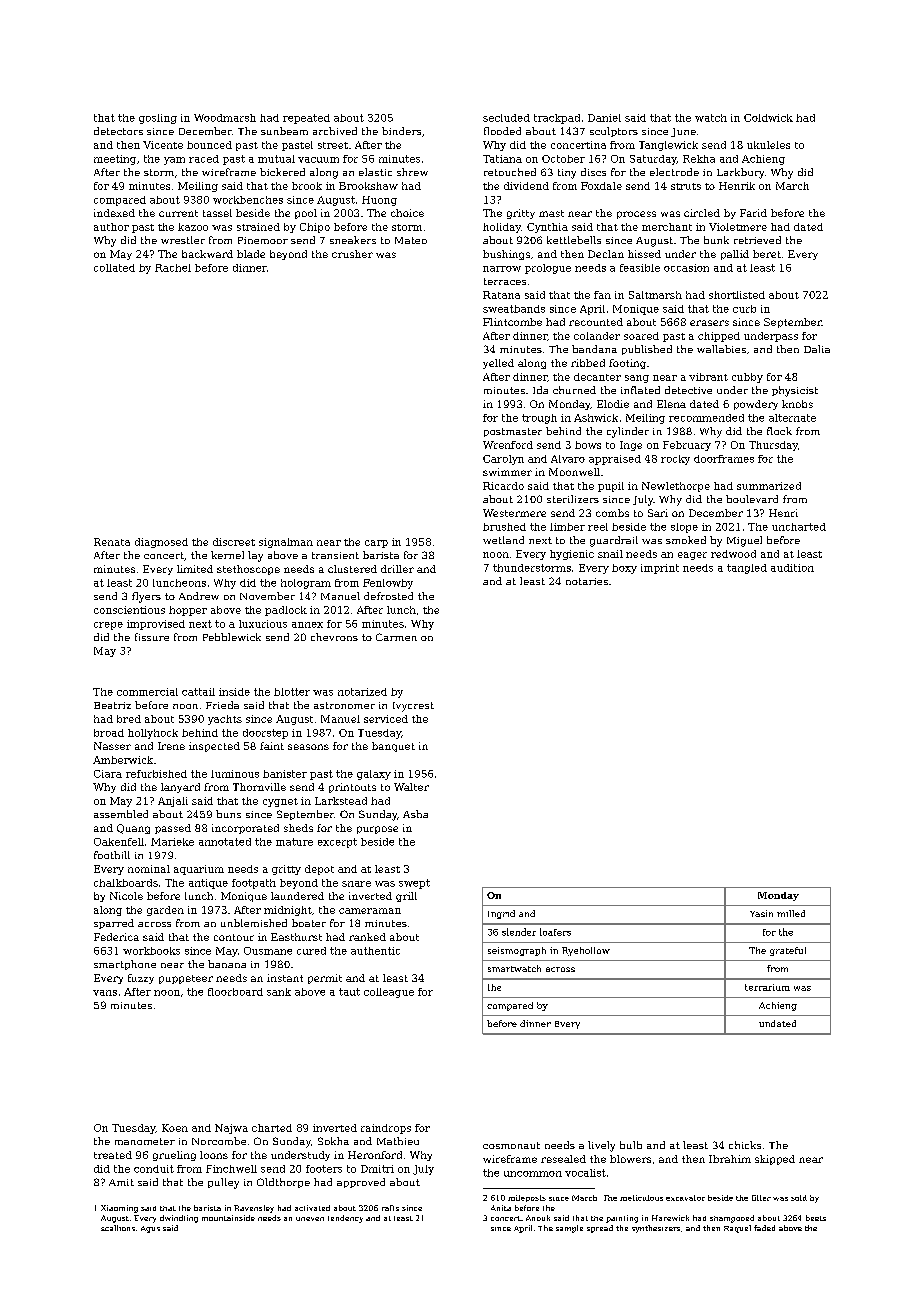 The height and width of the screenshot is (1308, 924). I want to click on ukuleles, so click(768, 145).
